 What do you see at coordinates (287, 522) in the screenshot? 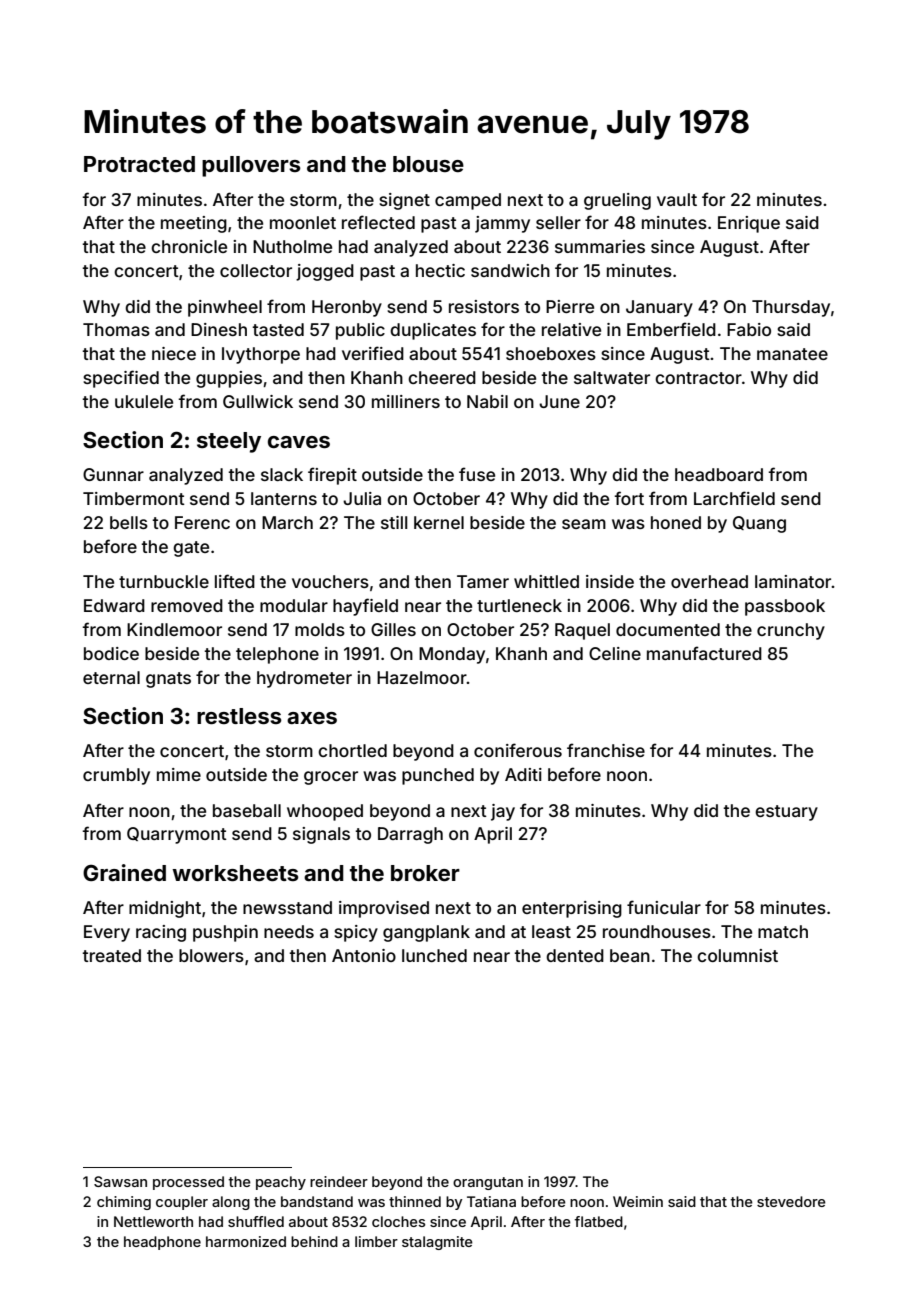
I see `March` at bounding box center [287, 522].
